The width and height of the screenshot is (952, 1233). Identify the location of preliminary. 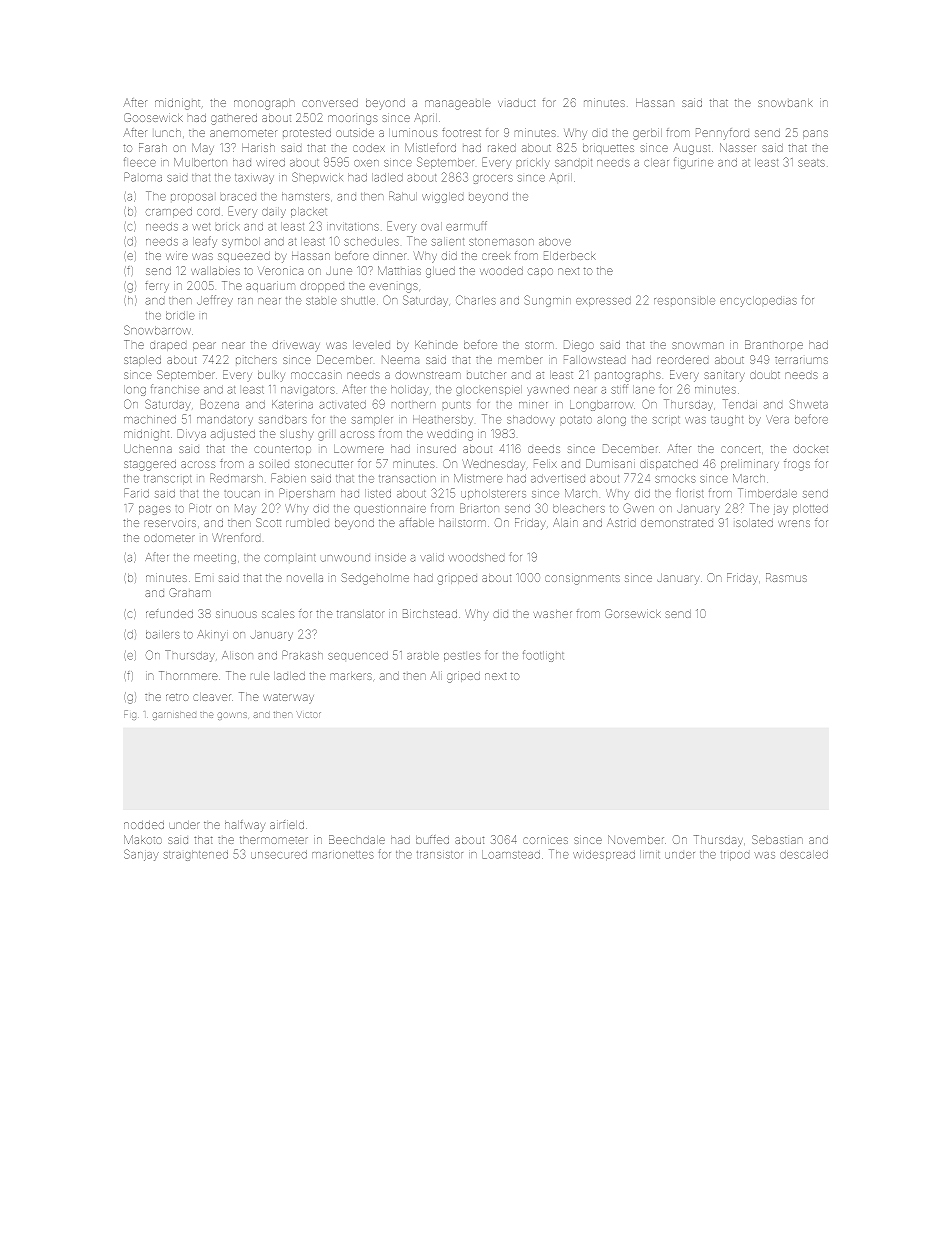
(750, 465).
